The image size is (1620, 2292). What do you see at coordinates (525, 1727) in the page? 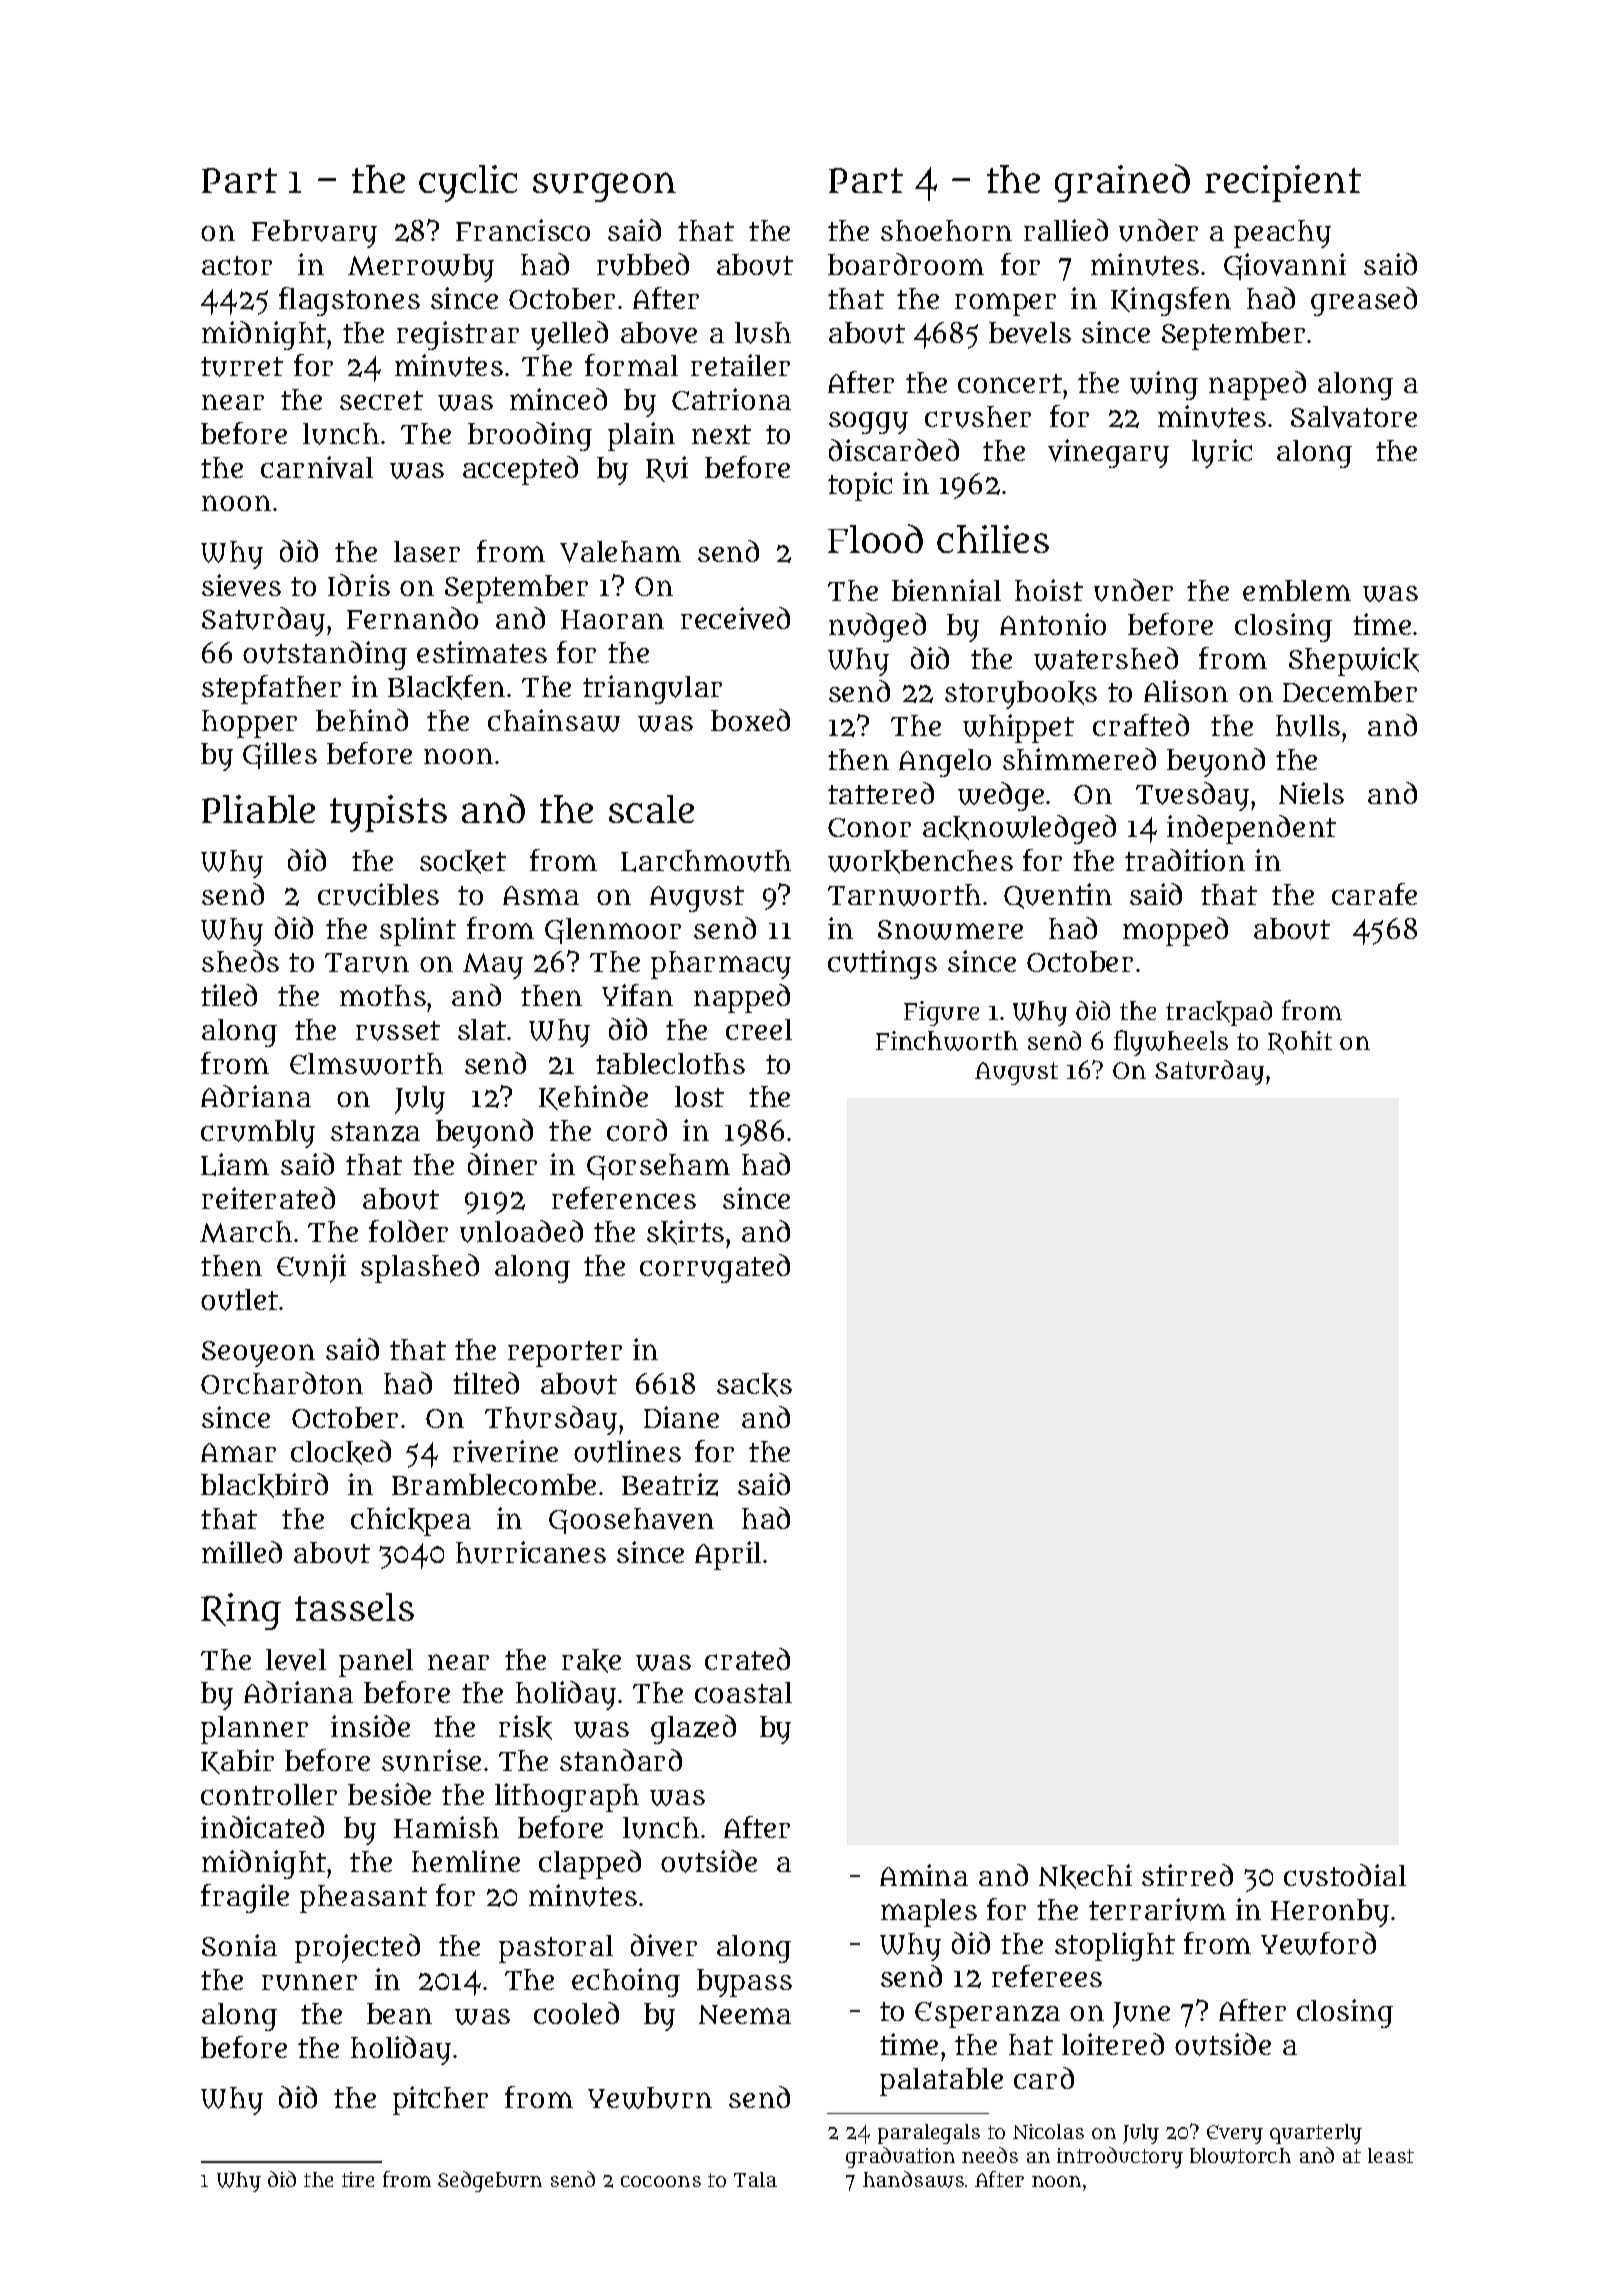
I see `risk` at bounding box center [525, 1727].
